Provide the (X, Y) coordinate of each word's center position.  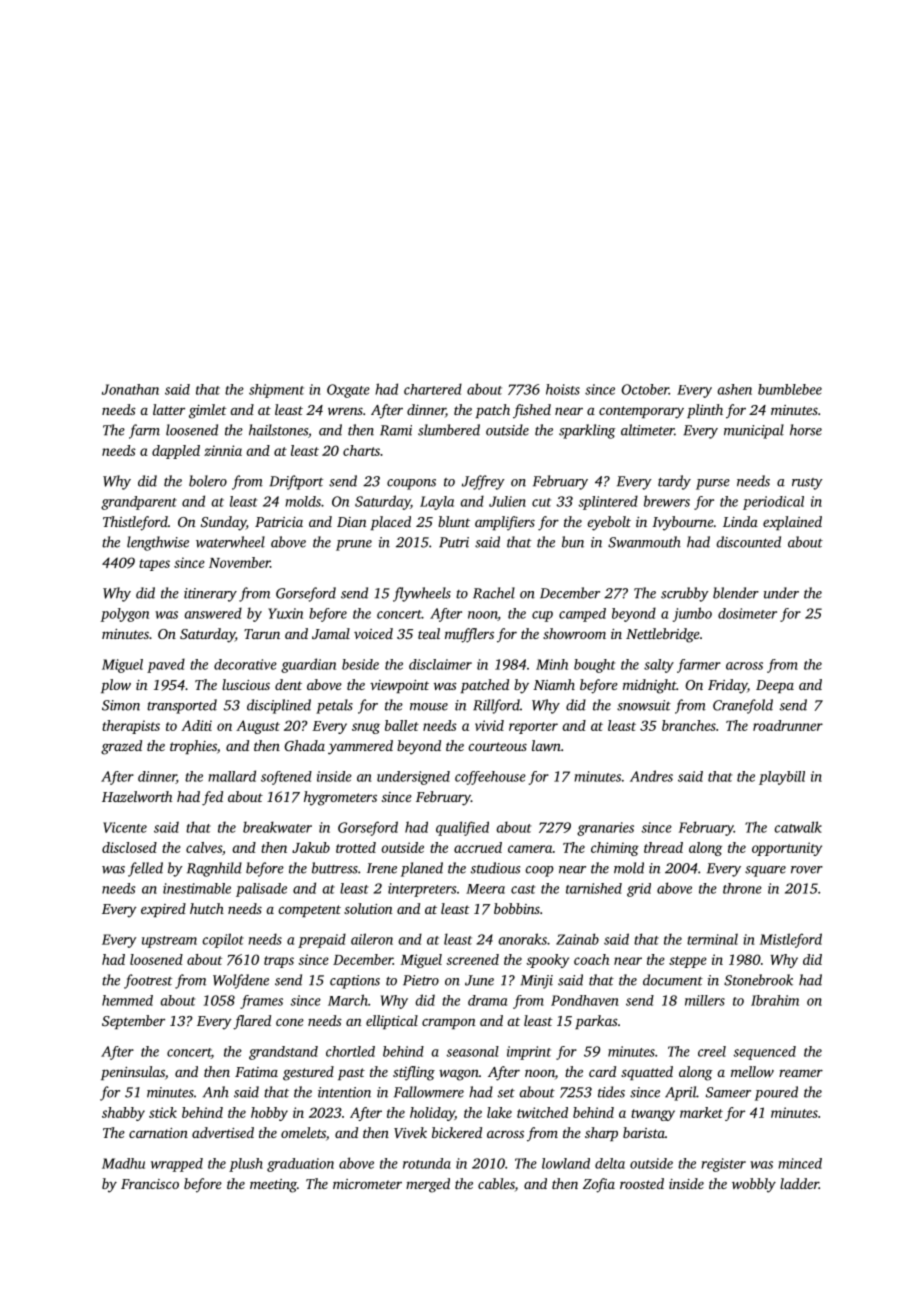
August (258, 727)
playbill (782, 778)
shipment (276, 391)
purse (713, 484)
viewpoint (399, 686)
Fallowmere (429, 1092)
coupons (411, 484)
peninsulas (133, 1073)
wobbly (754, 1185)
